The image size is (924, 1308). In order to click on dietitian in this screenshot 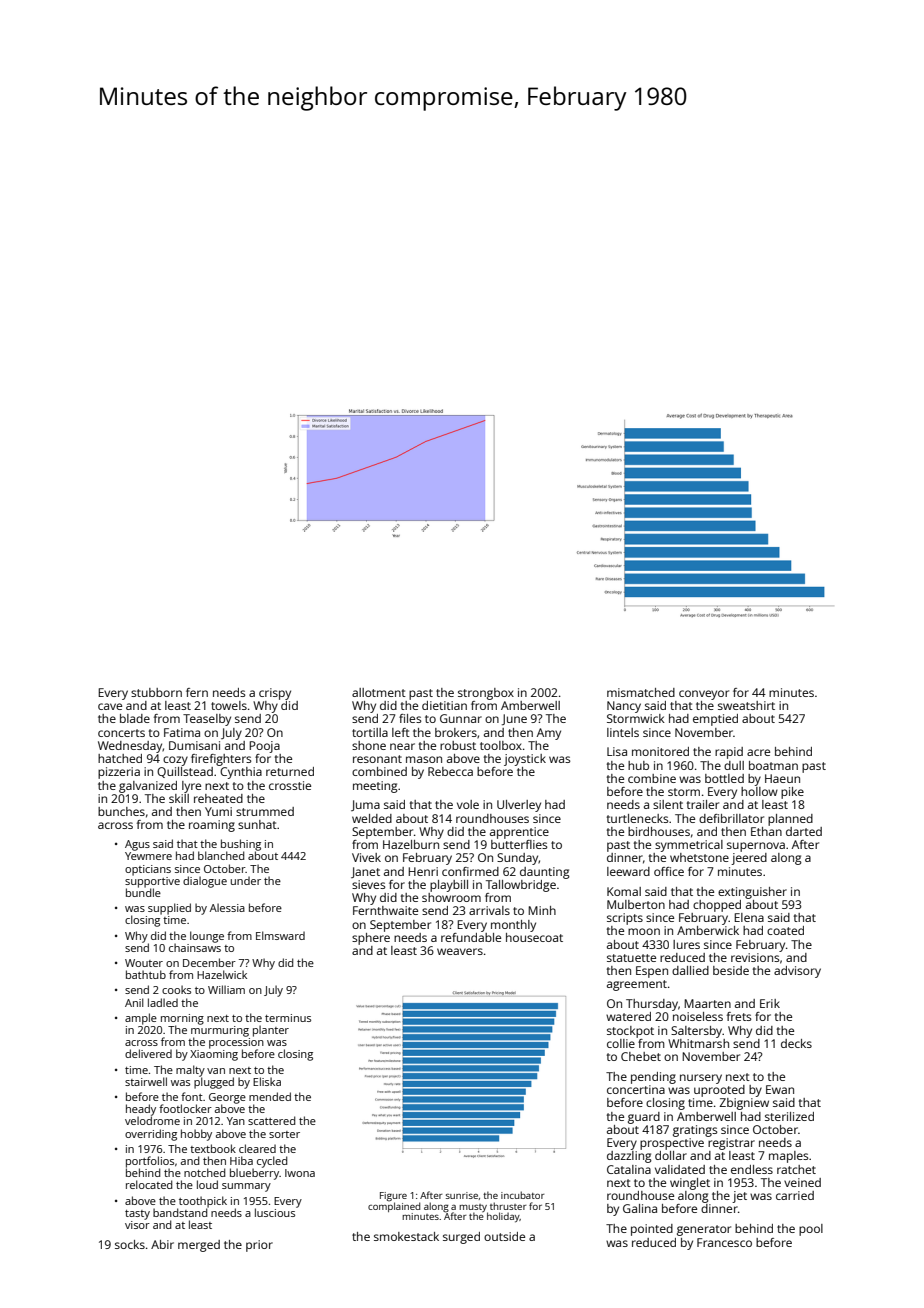, I will do `click(444, 705)`.
